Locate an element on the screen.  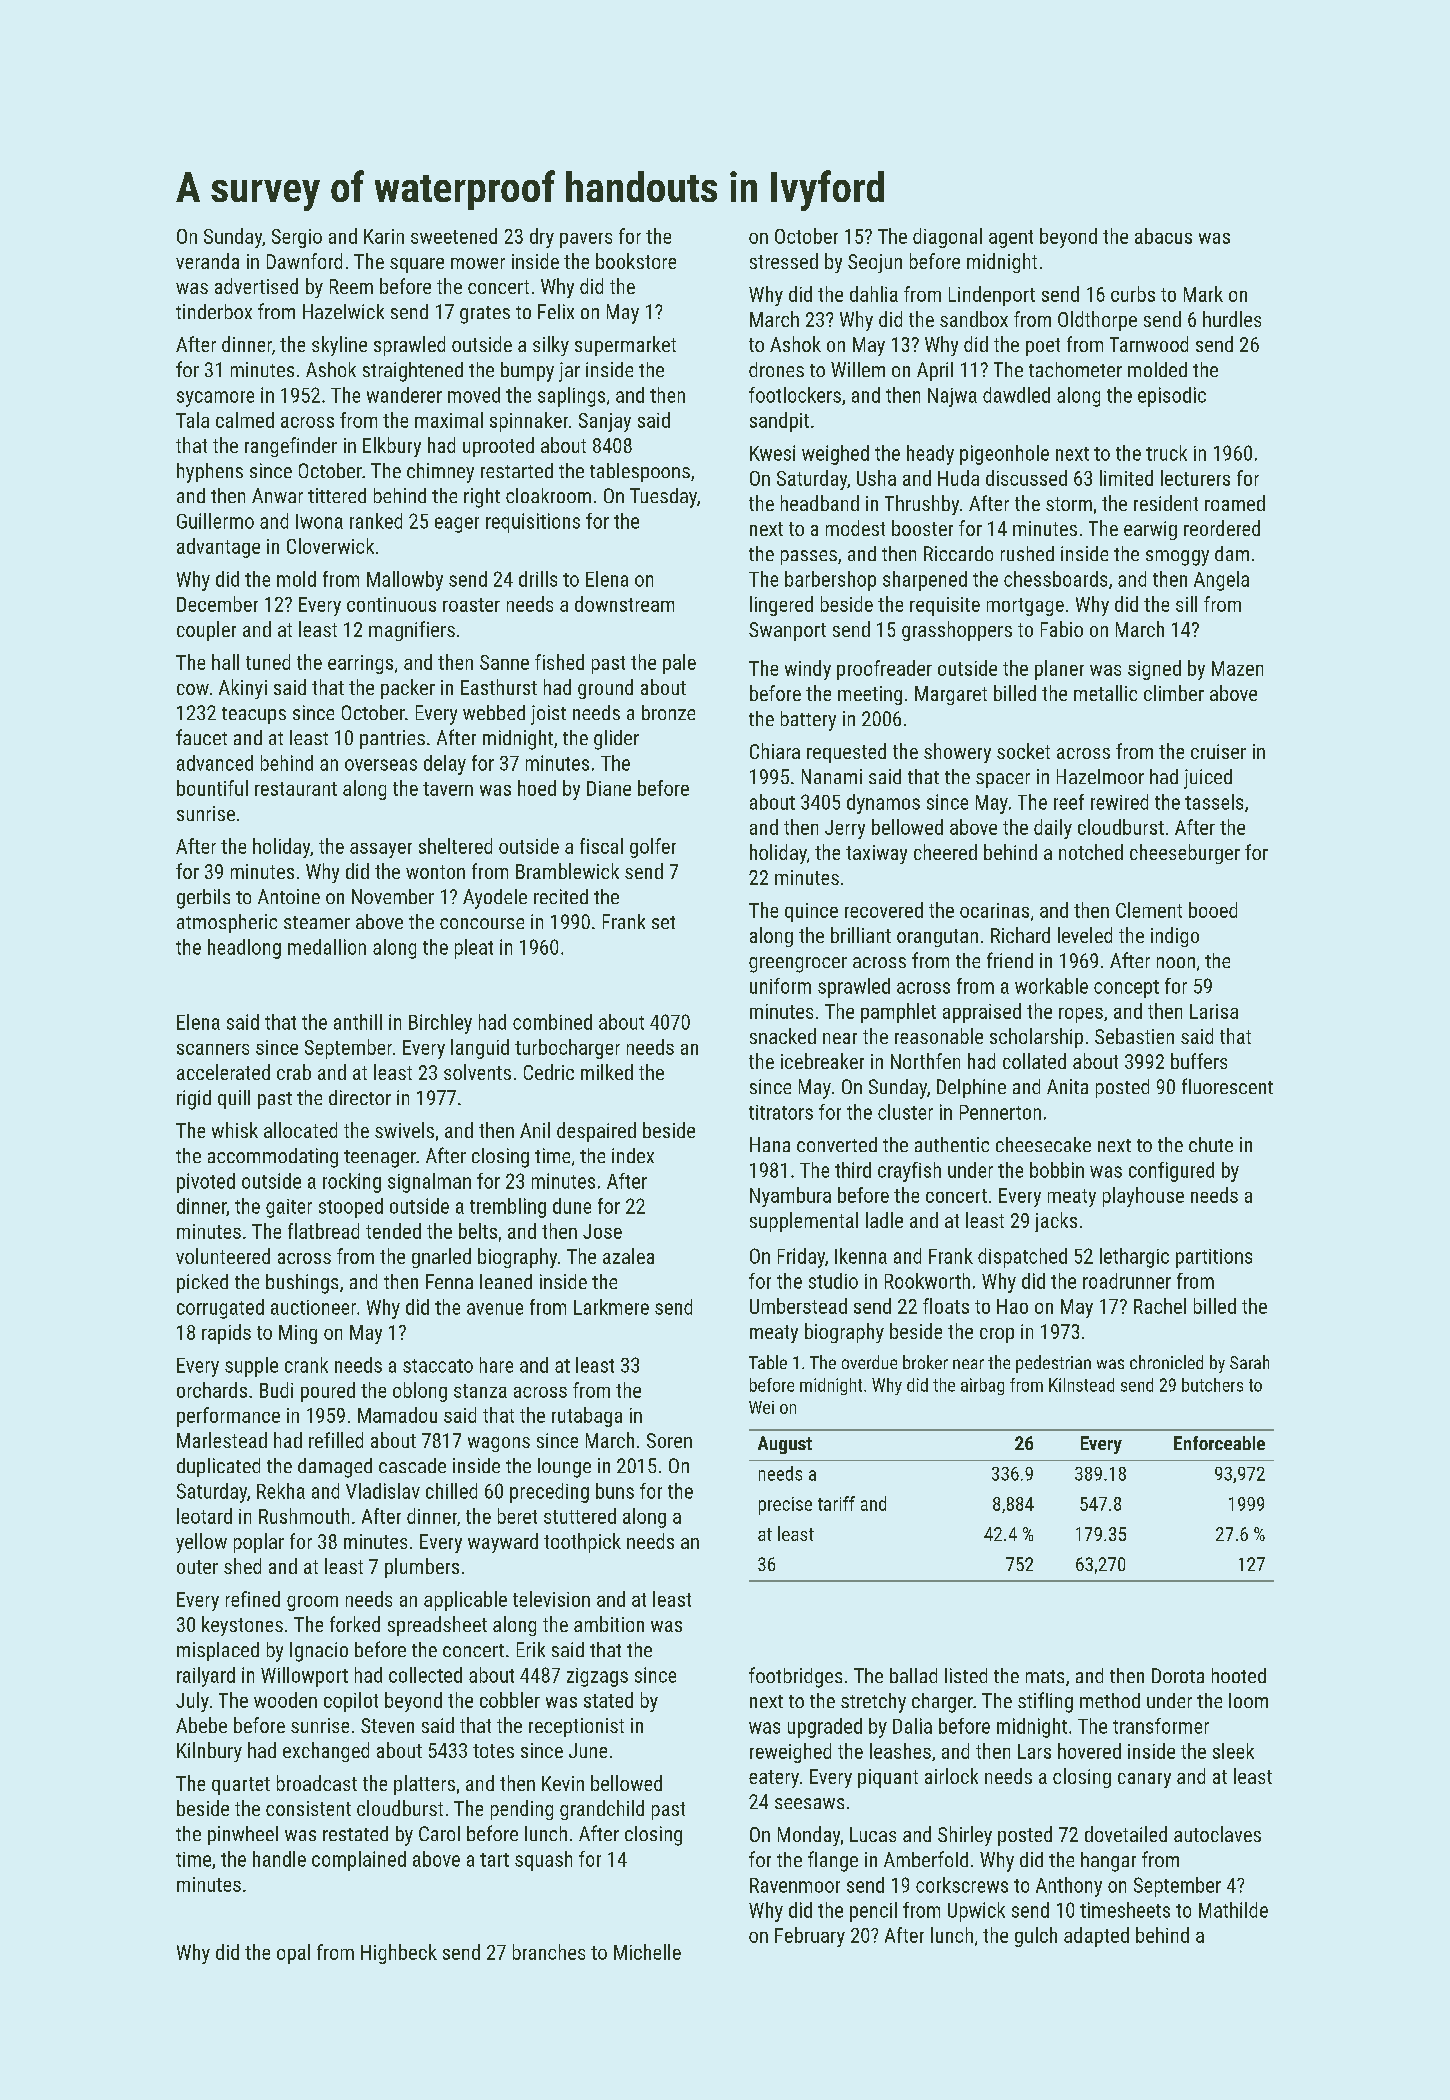
snacked is located at coordinates (783, 1036).
